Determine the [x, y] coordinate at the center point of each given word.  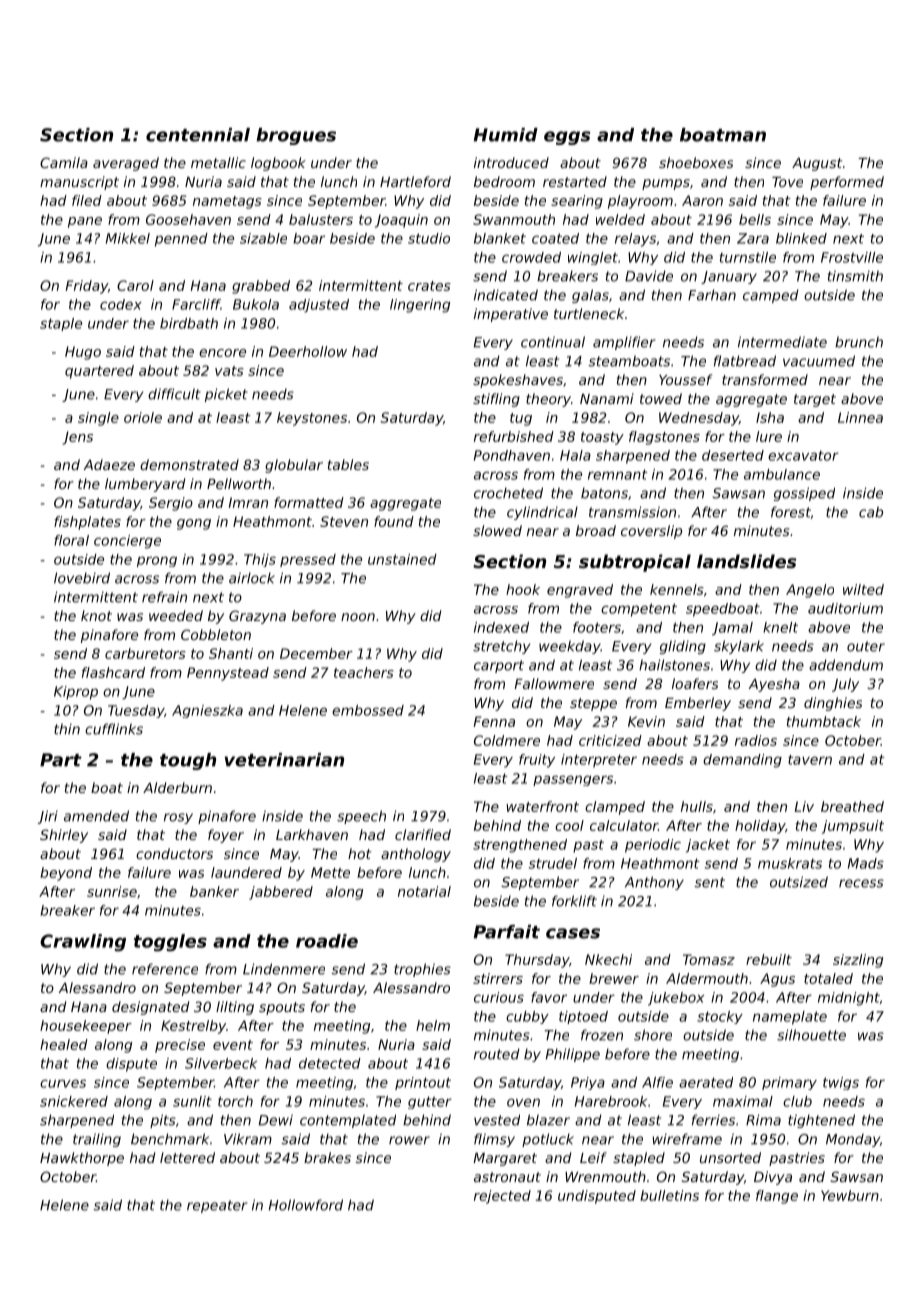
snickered [74, 1101]
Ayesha [774, 685]
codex [121, 304]
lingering [420, 306]
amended [96, 816]
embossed [368, 710]
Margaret [505, 1159]
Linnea [860, 417]
